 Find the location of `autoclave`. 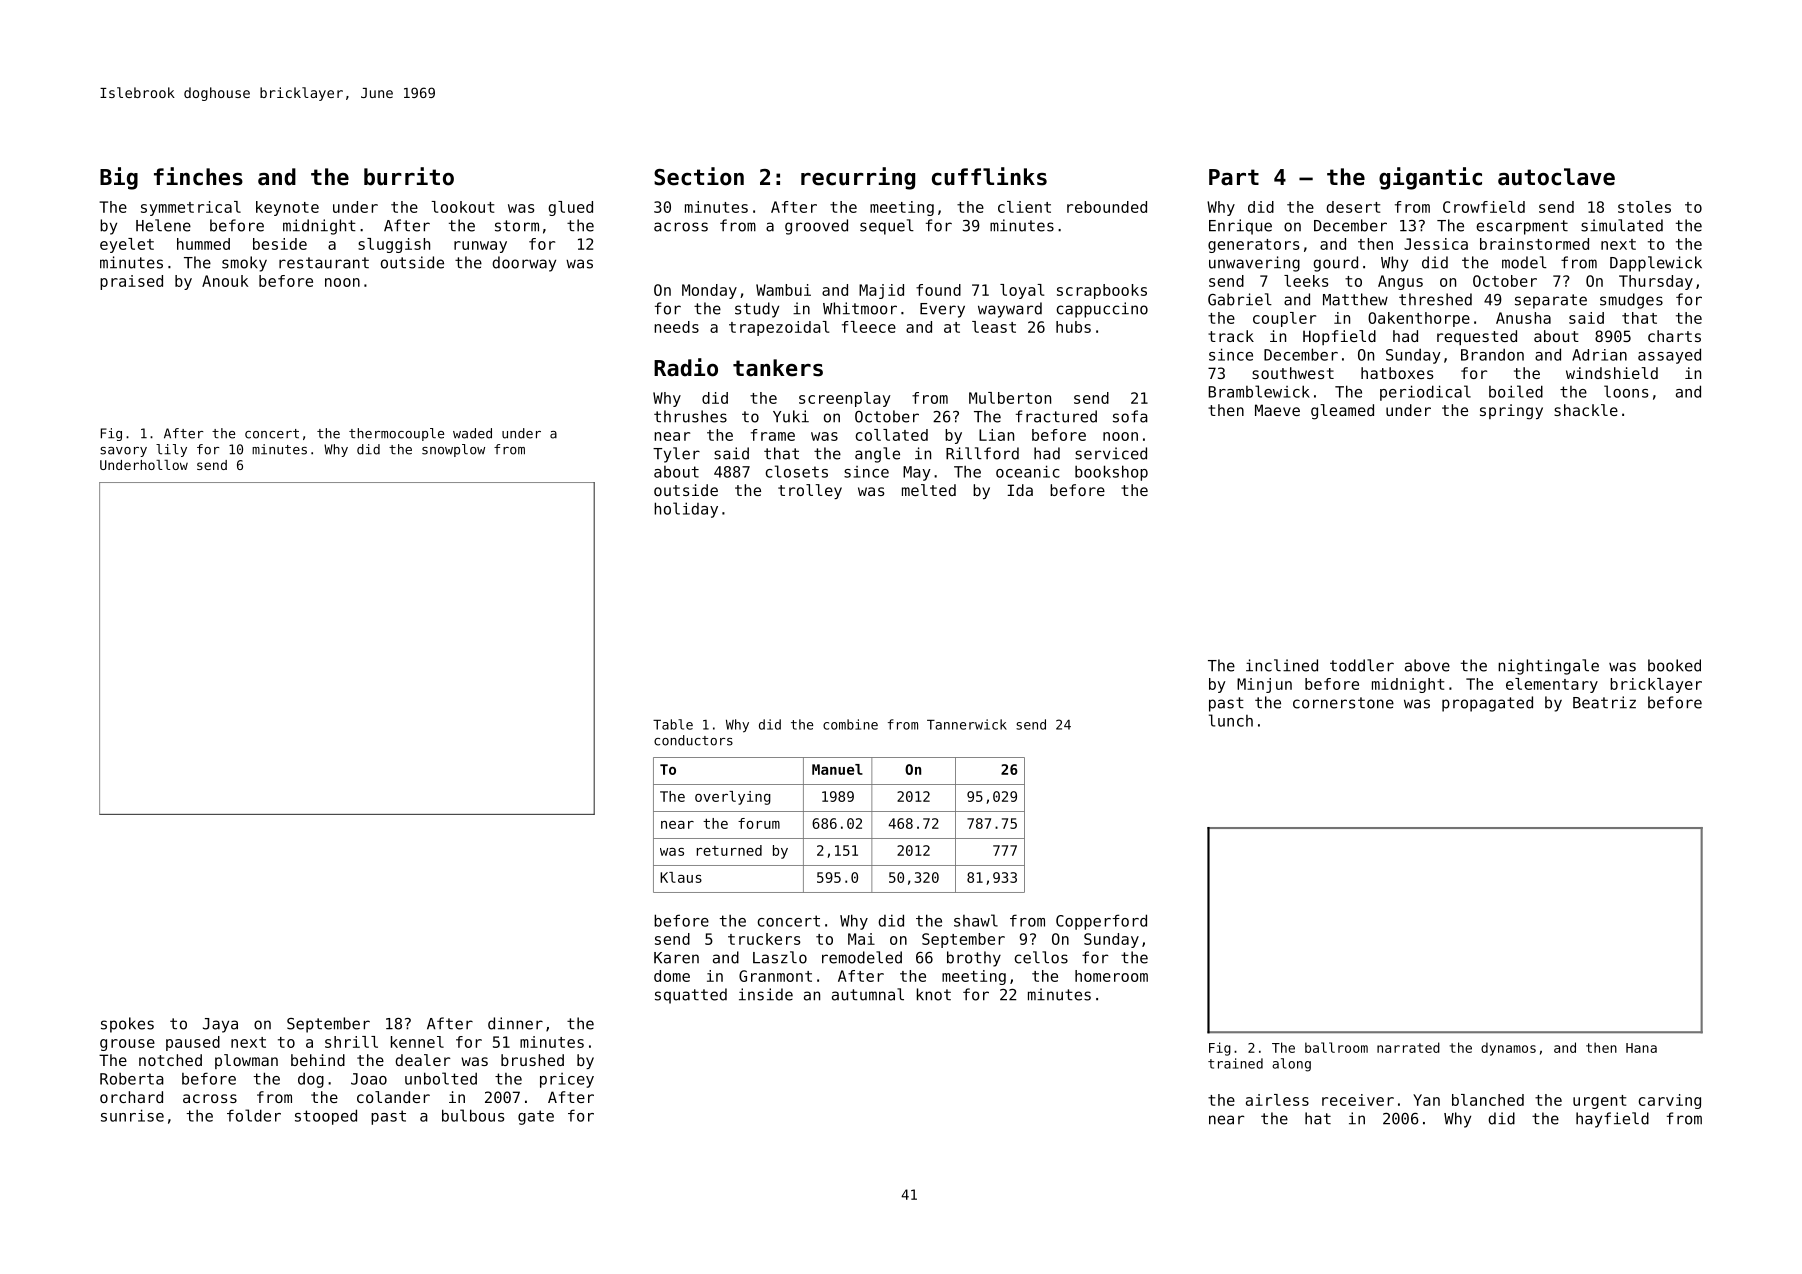

autoclave is located at coordinates (1556, 177).
